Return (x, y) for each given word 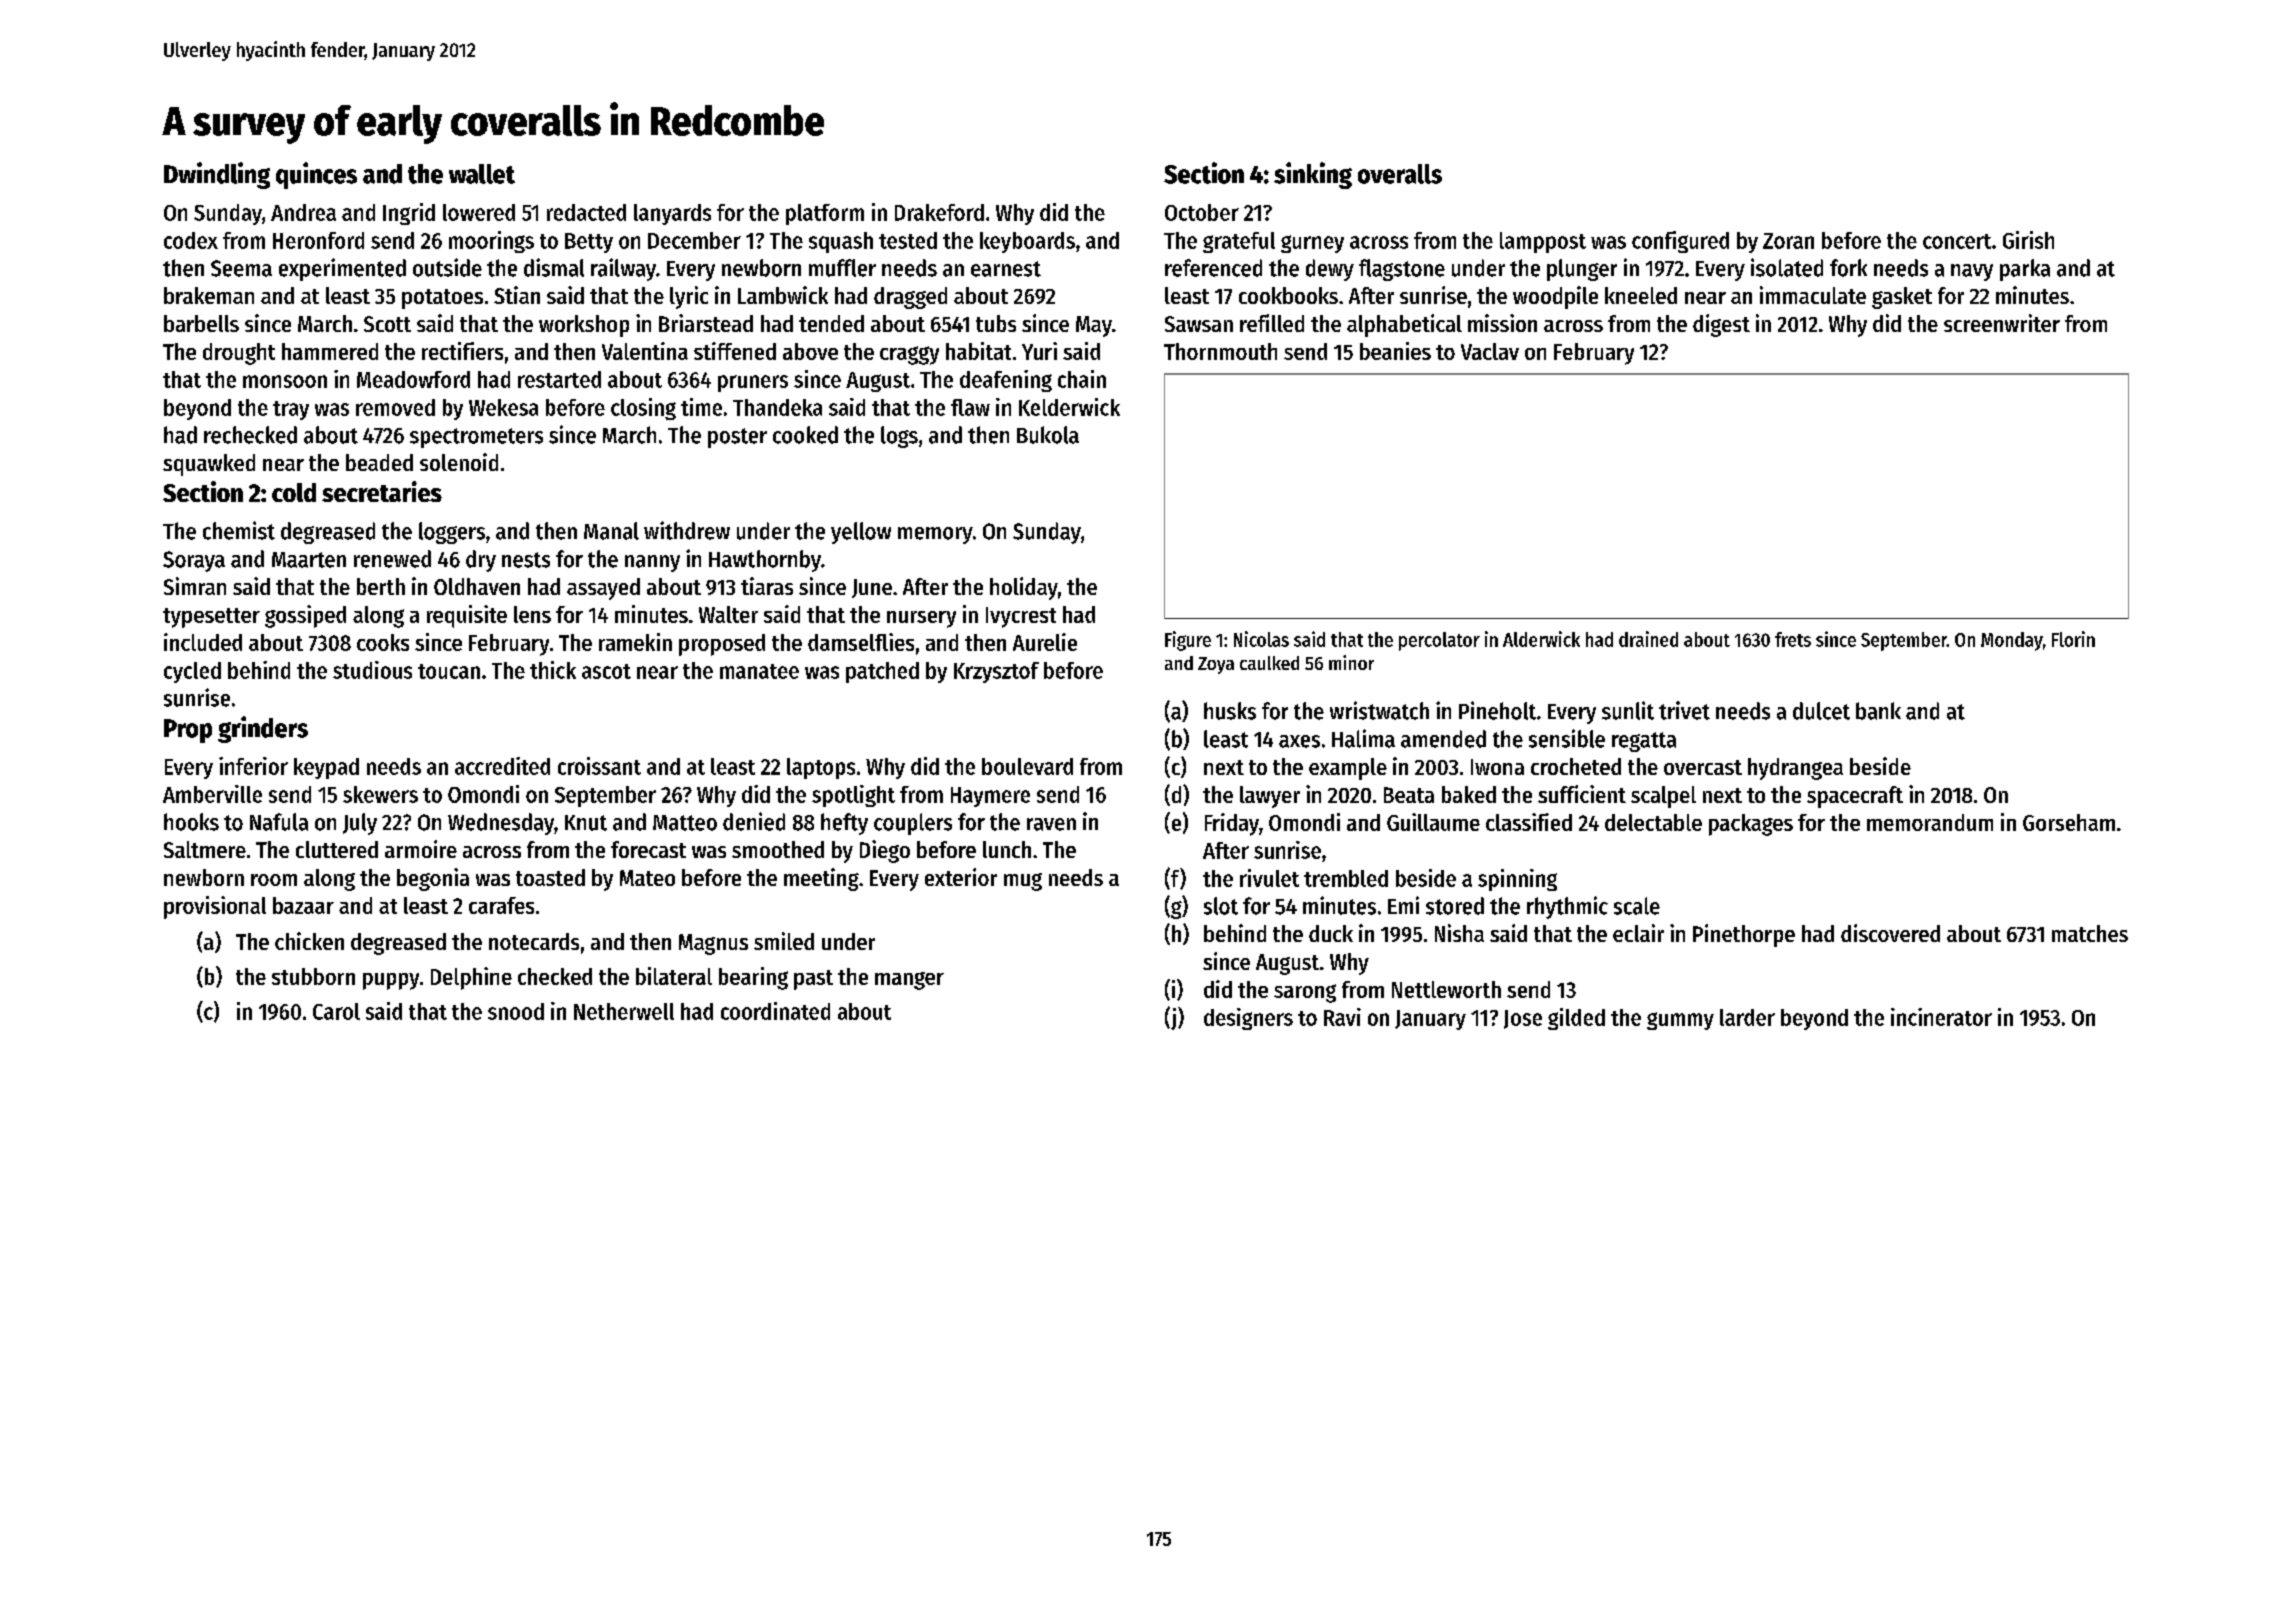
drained (1648, 639)
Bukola (1048, 435)
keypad (326, 768)
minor (1351, 662)
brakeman (209, 295)
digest (1721, 325)
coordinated (775, 1011)
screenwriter (2002, 323)
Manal (611, 531)
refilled (1272, 323)
